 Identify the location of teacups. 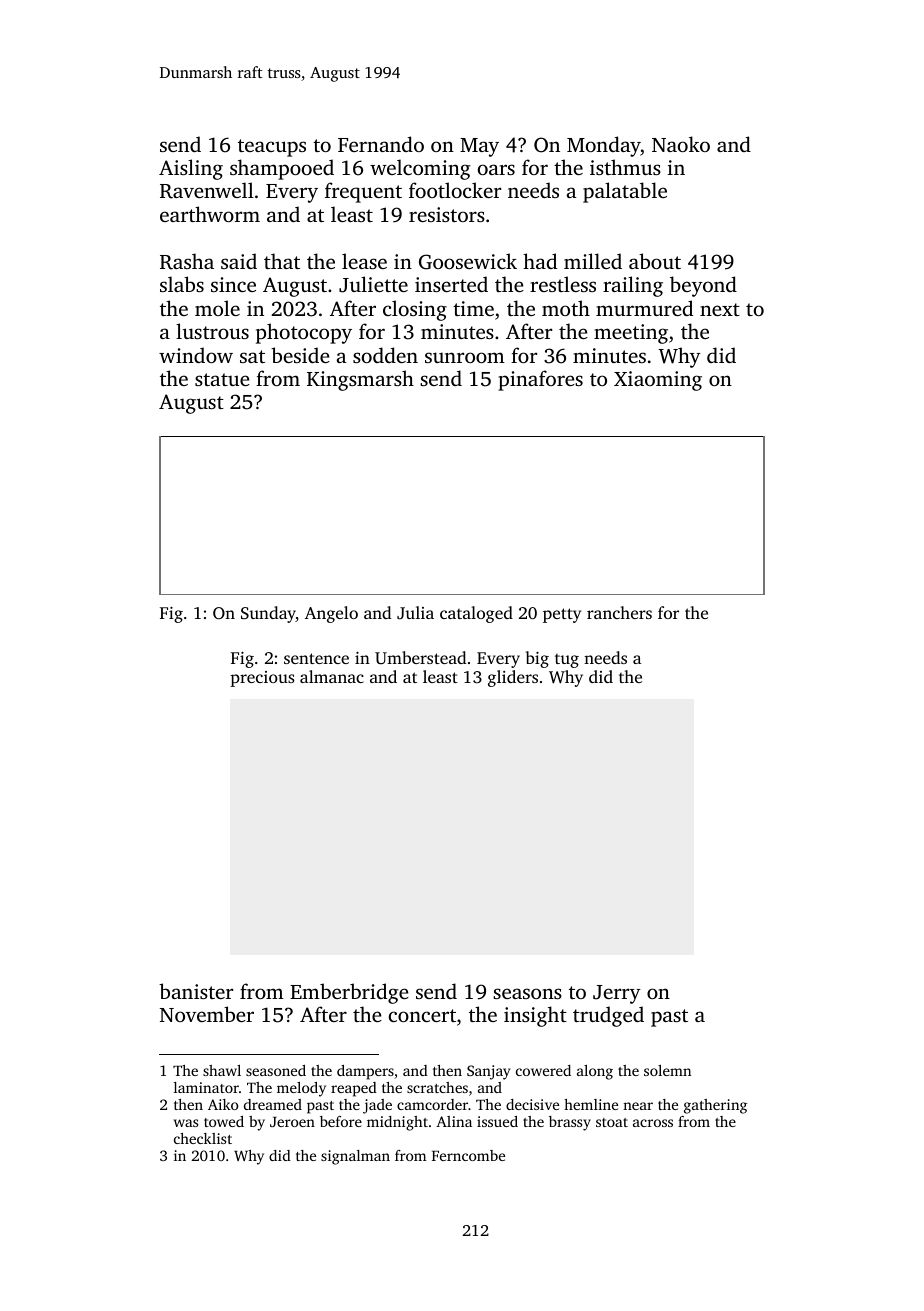
(272, 148).
